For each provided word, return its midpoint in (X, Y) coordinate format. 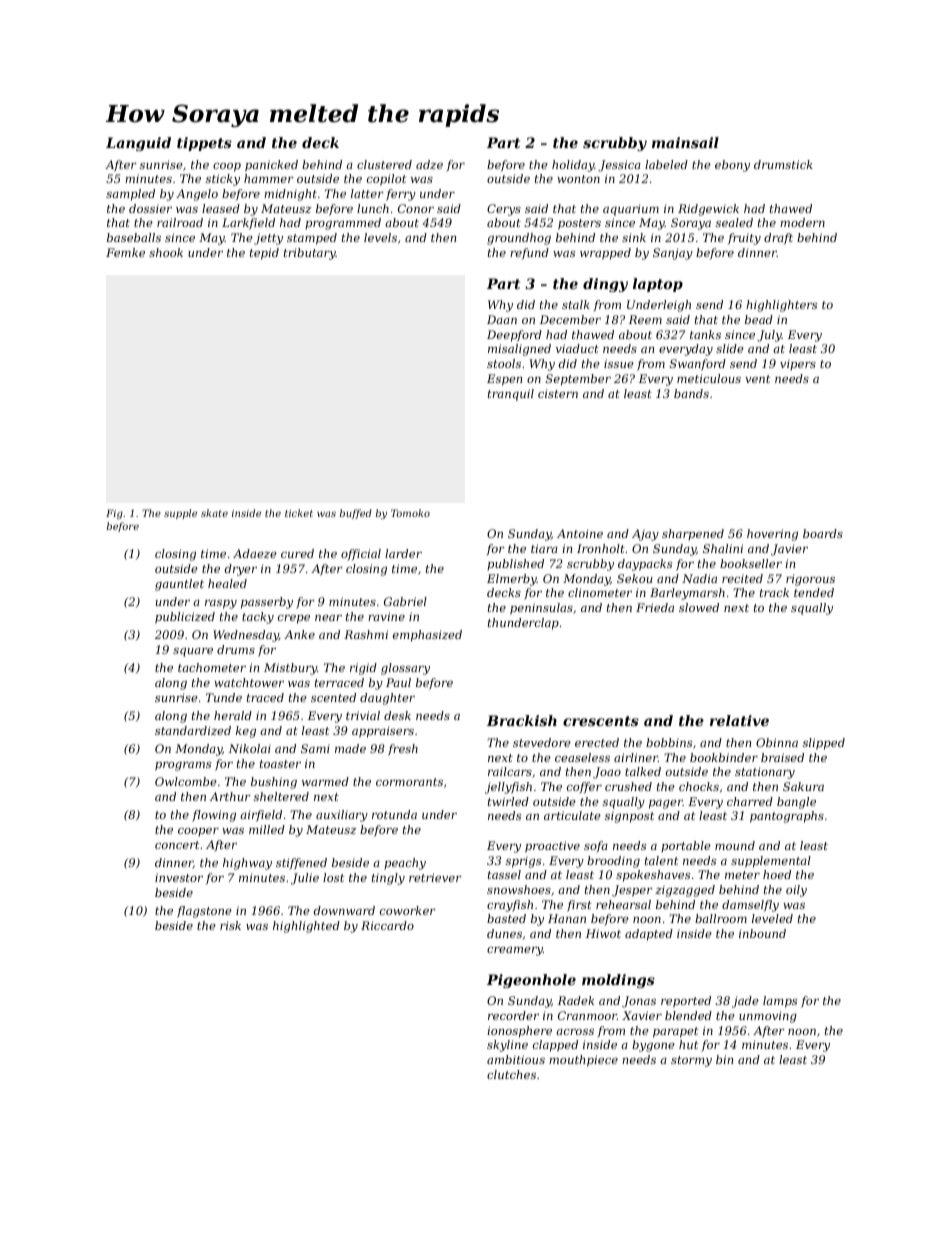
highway (247, 864)
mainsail (685, 142)
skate (214, 513)
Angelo (197, 195)
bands (691, 393)
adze (429, 164)
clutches (511, 1074)
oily (796, 891)
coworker (408, 910)
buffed (356, 514)
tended (814, 592)
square (193, 652)
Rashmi (366, 634)
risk (230, 925)
